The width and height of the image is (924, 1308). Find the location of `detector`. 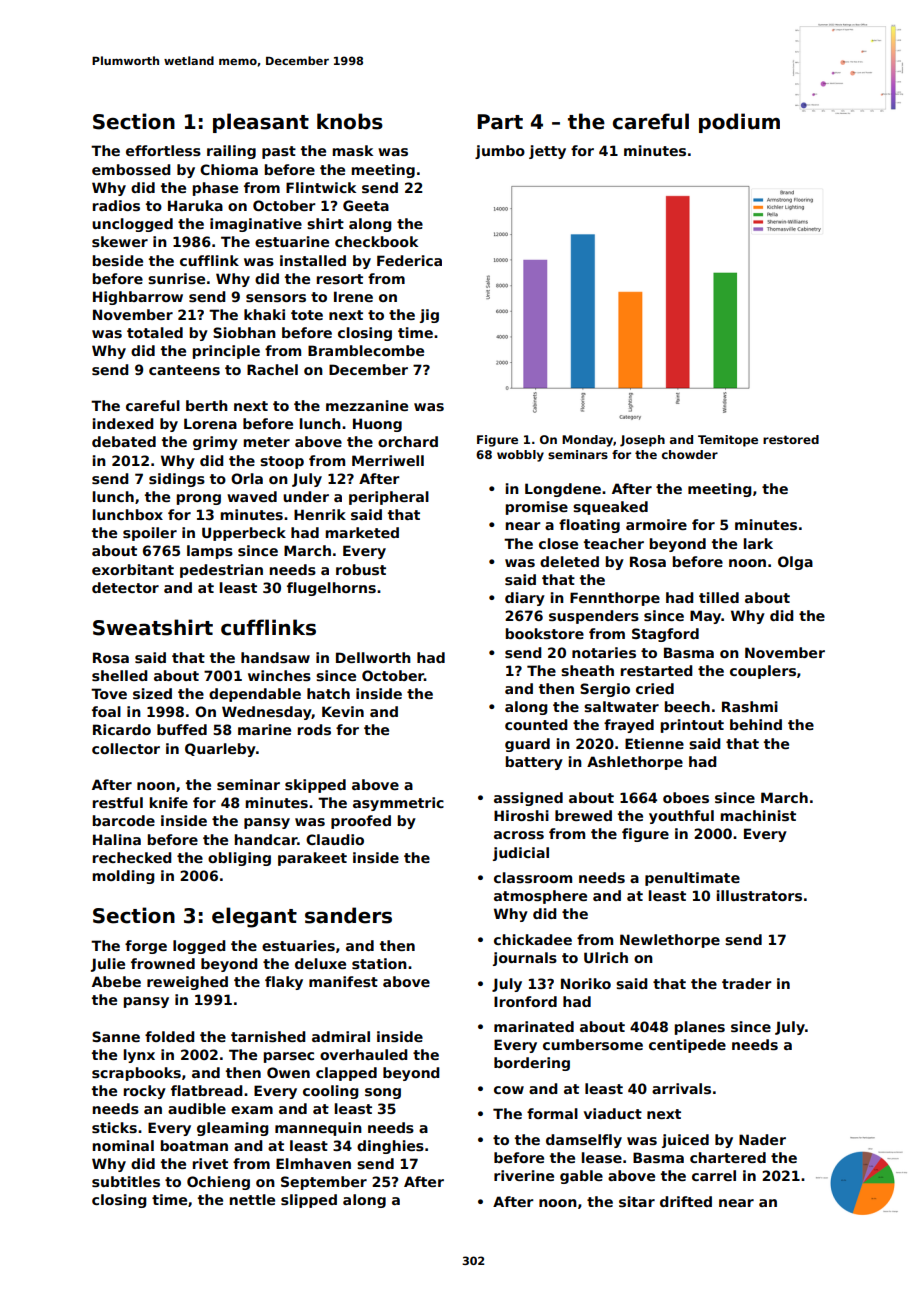

detector is located at coordinates (125, 587).
